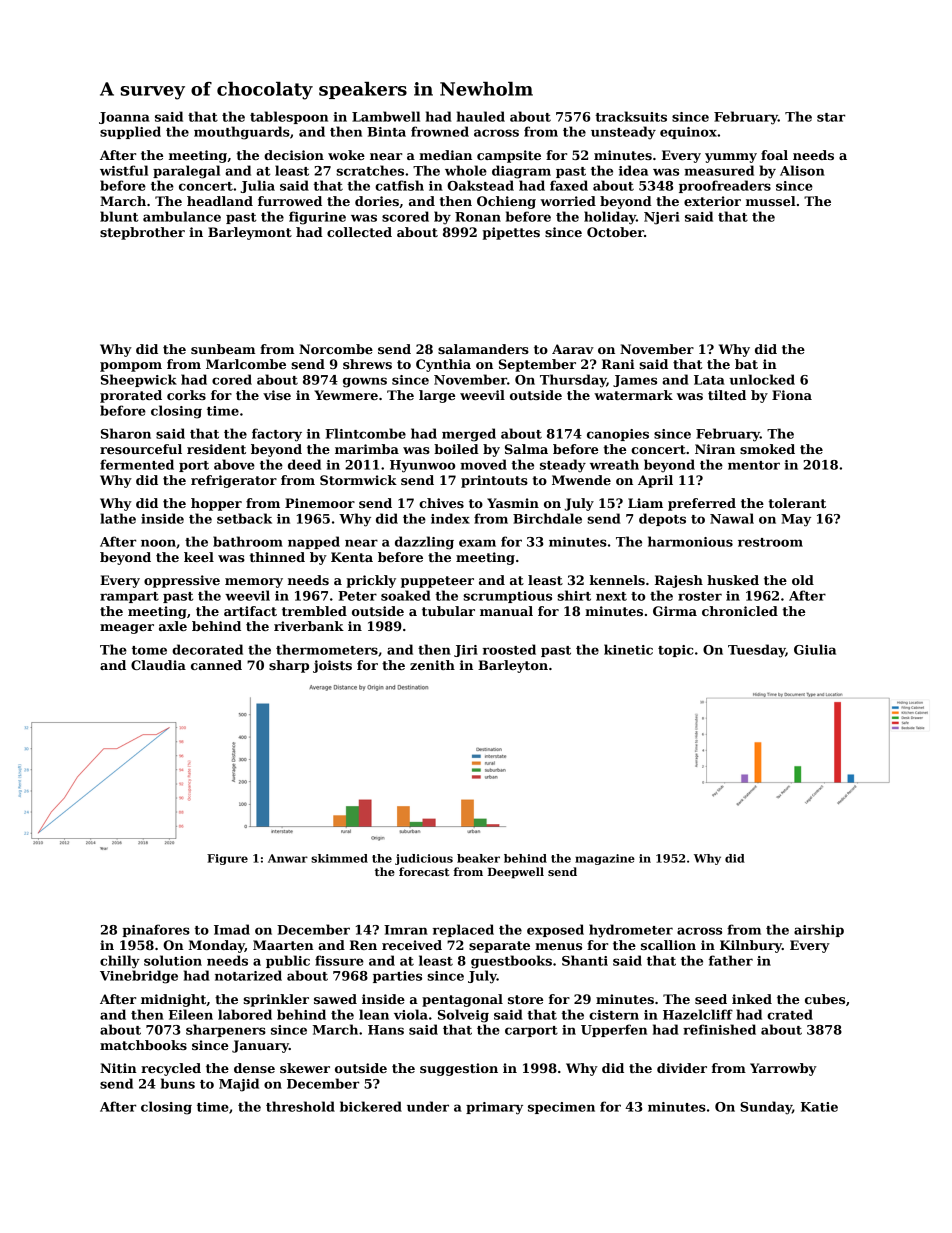  I want to click on star, so click(831, 117).
